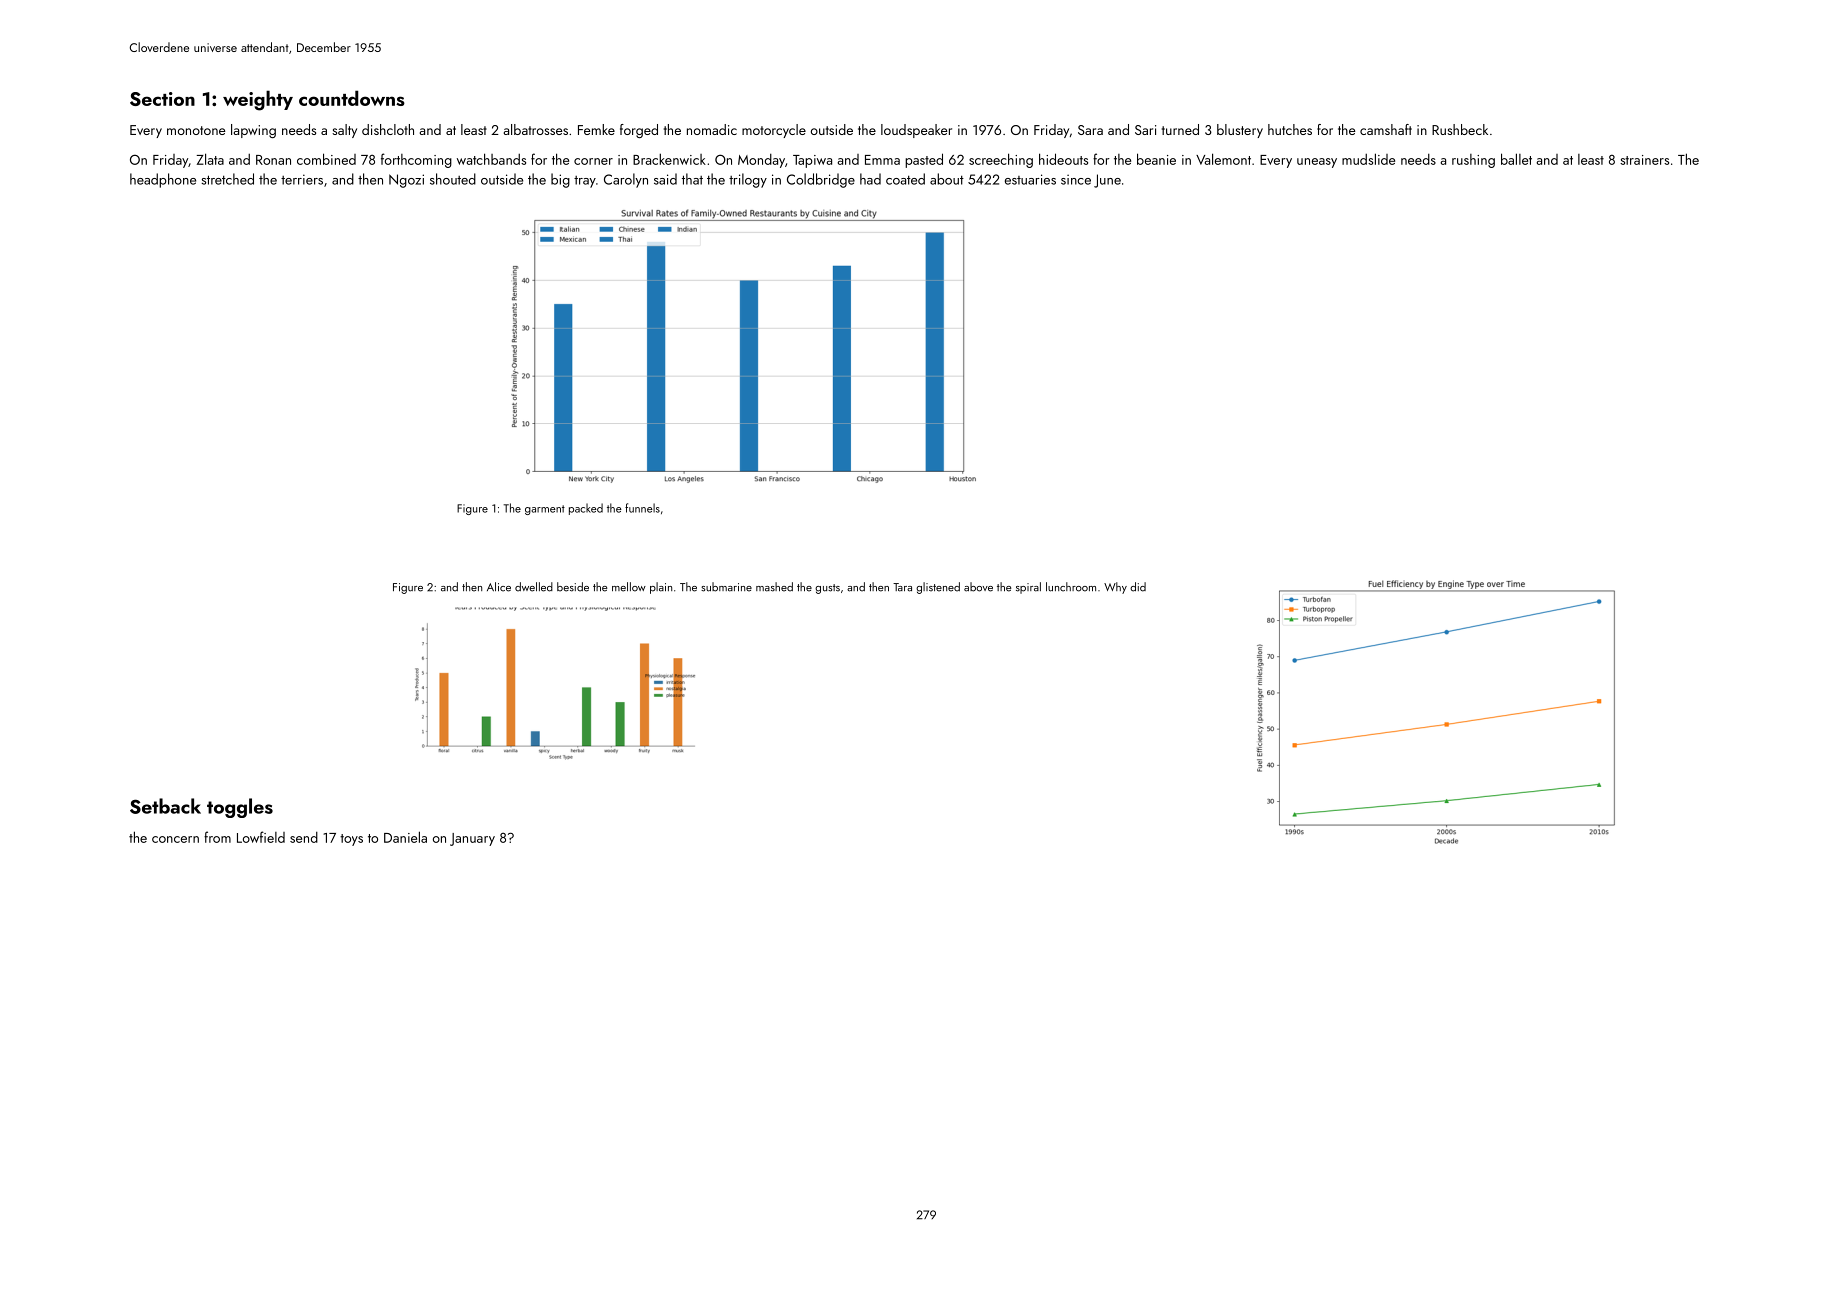 The image size is (1832, 1296). Describe the element at coordinates (1090, 130) in the screenshot. I see `Sara` at that location.
